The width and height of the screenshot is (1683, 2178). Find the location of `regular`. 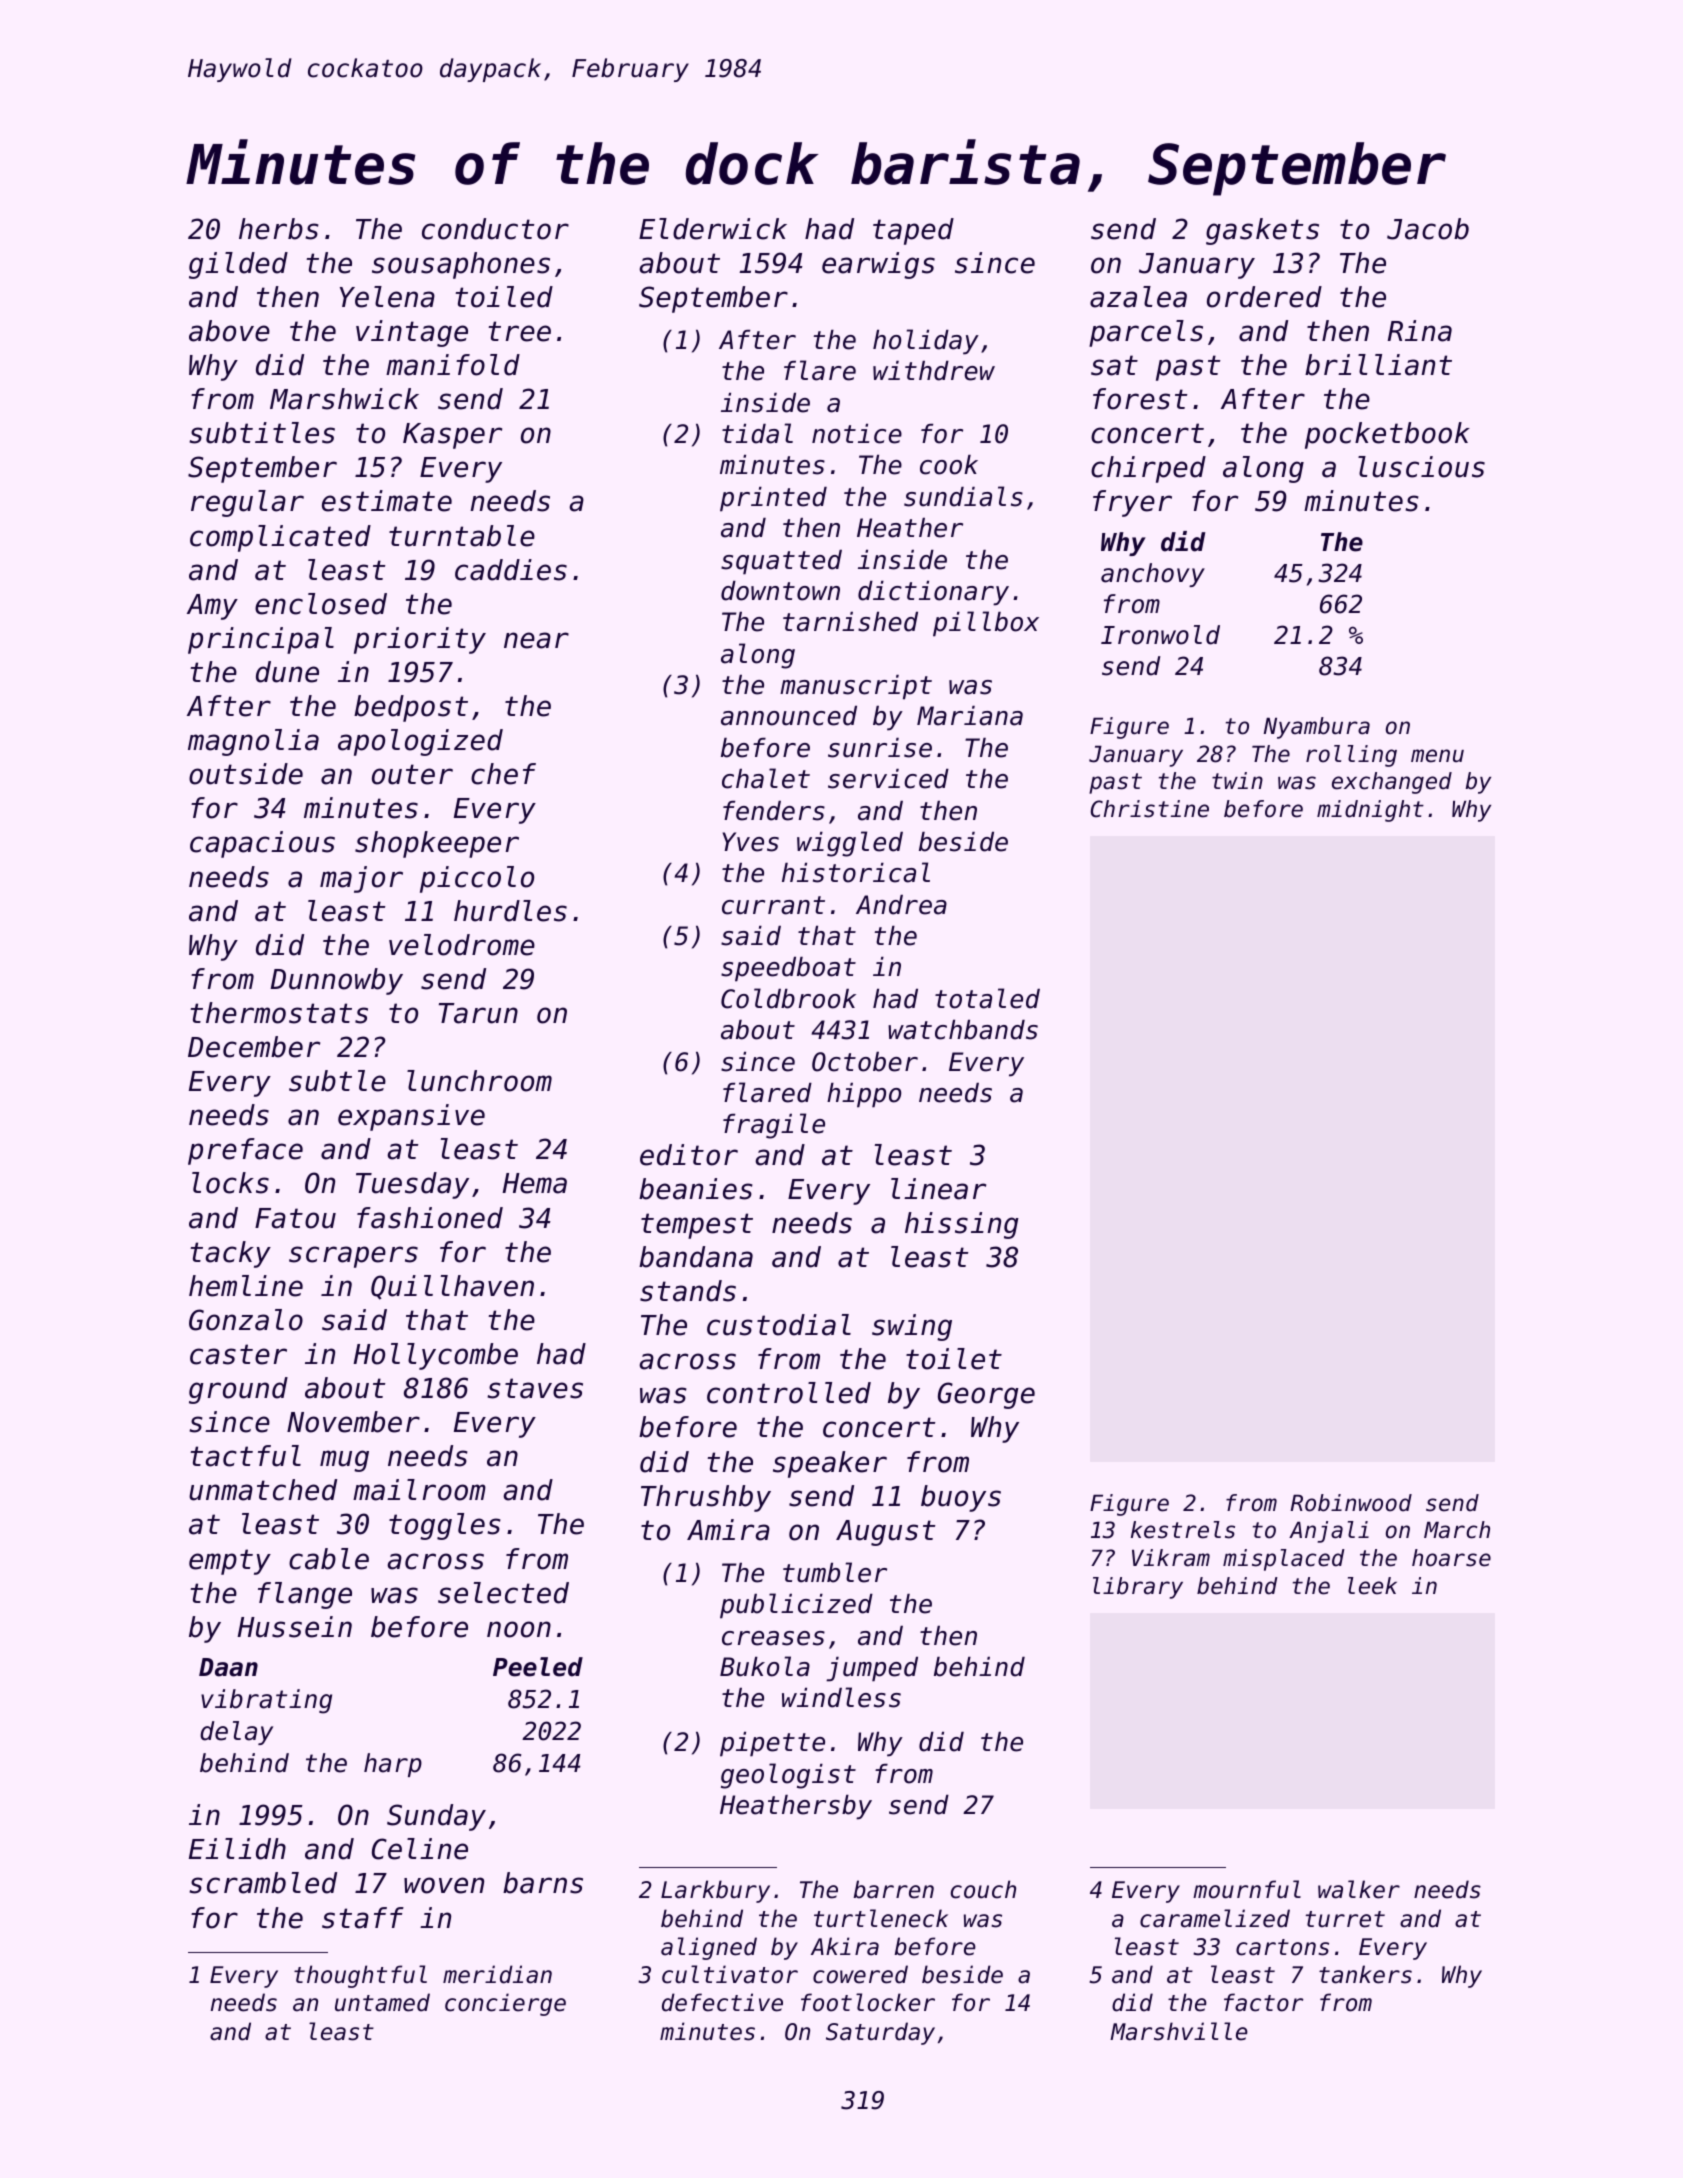

regular is located at coordinates (247, 503).
